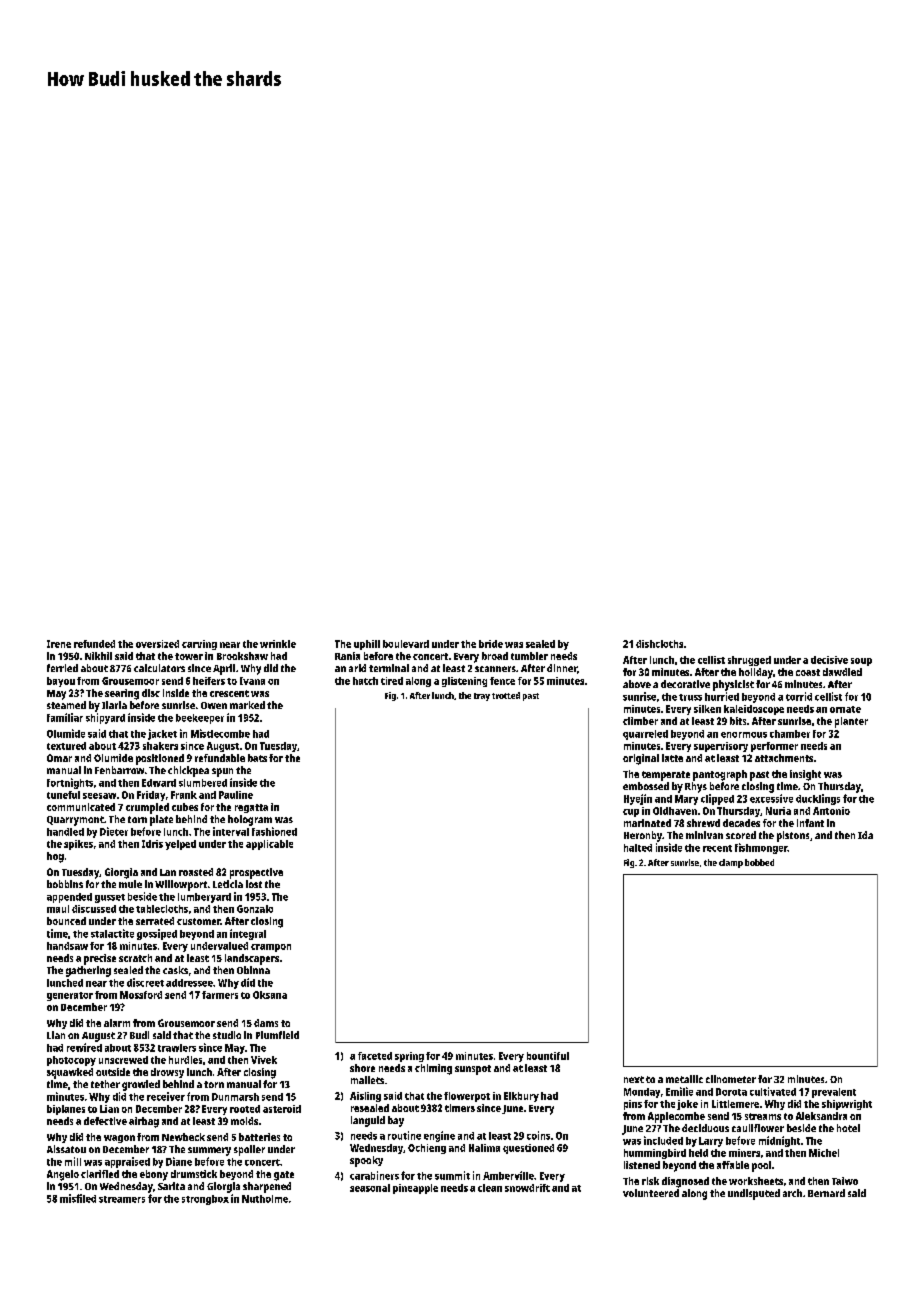 This page has height=1308, width=924. What do you see at coordinates (366, 1161) in the page?
I see `spooky` at bounding box center [366, 1161].
